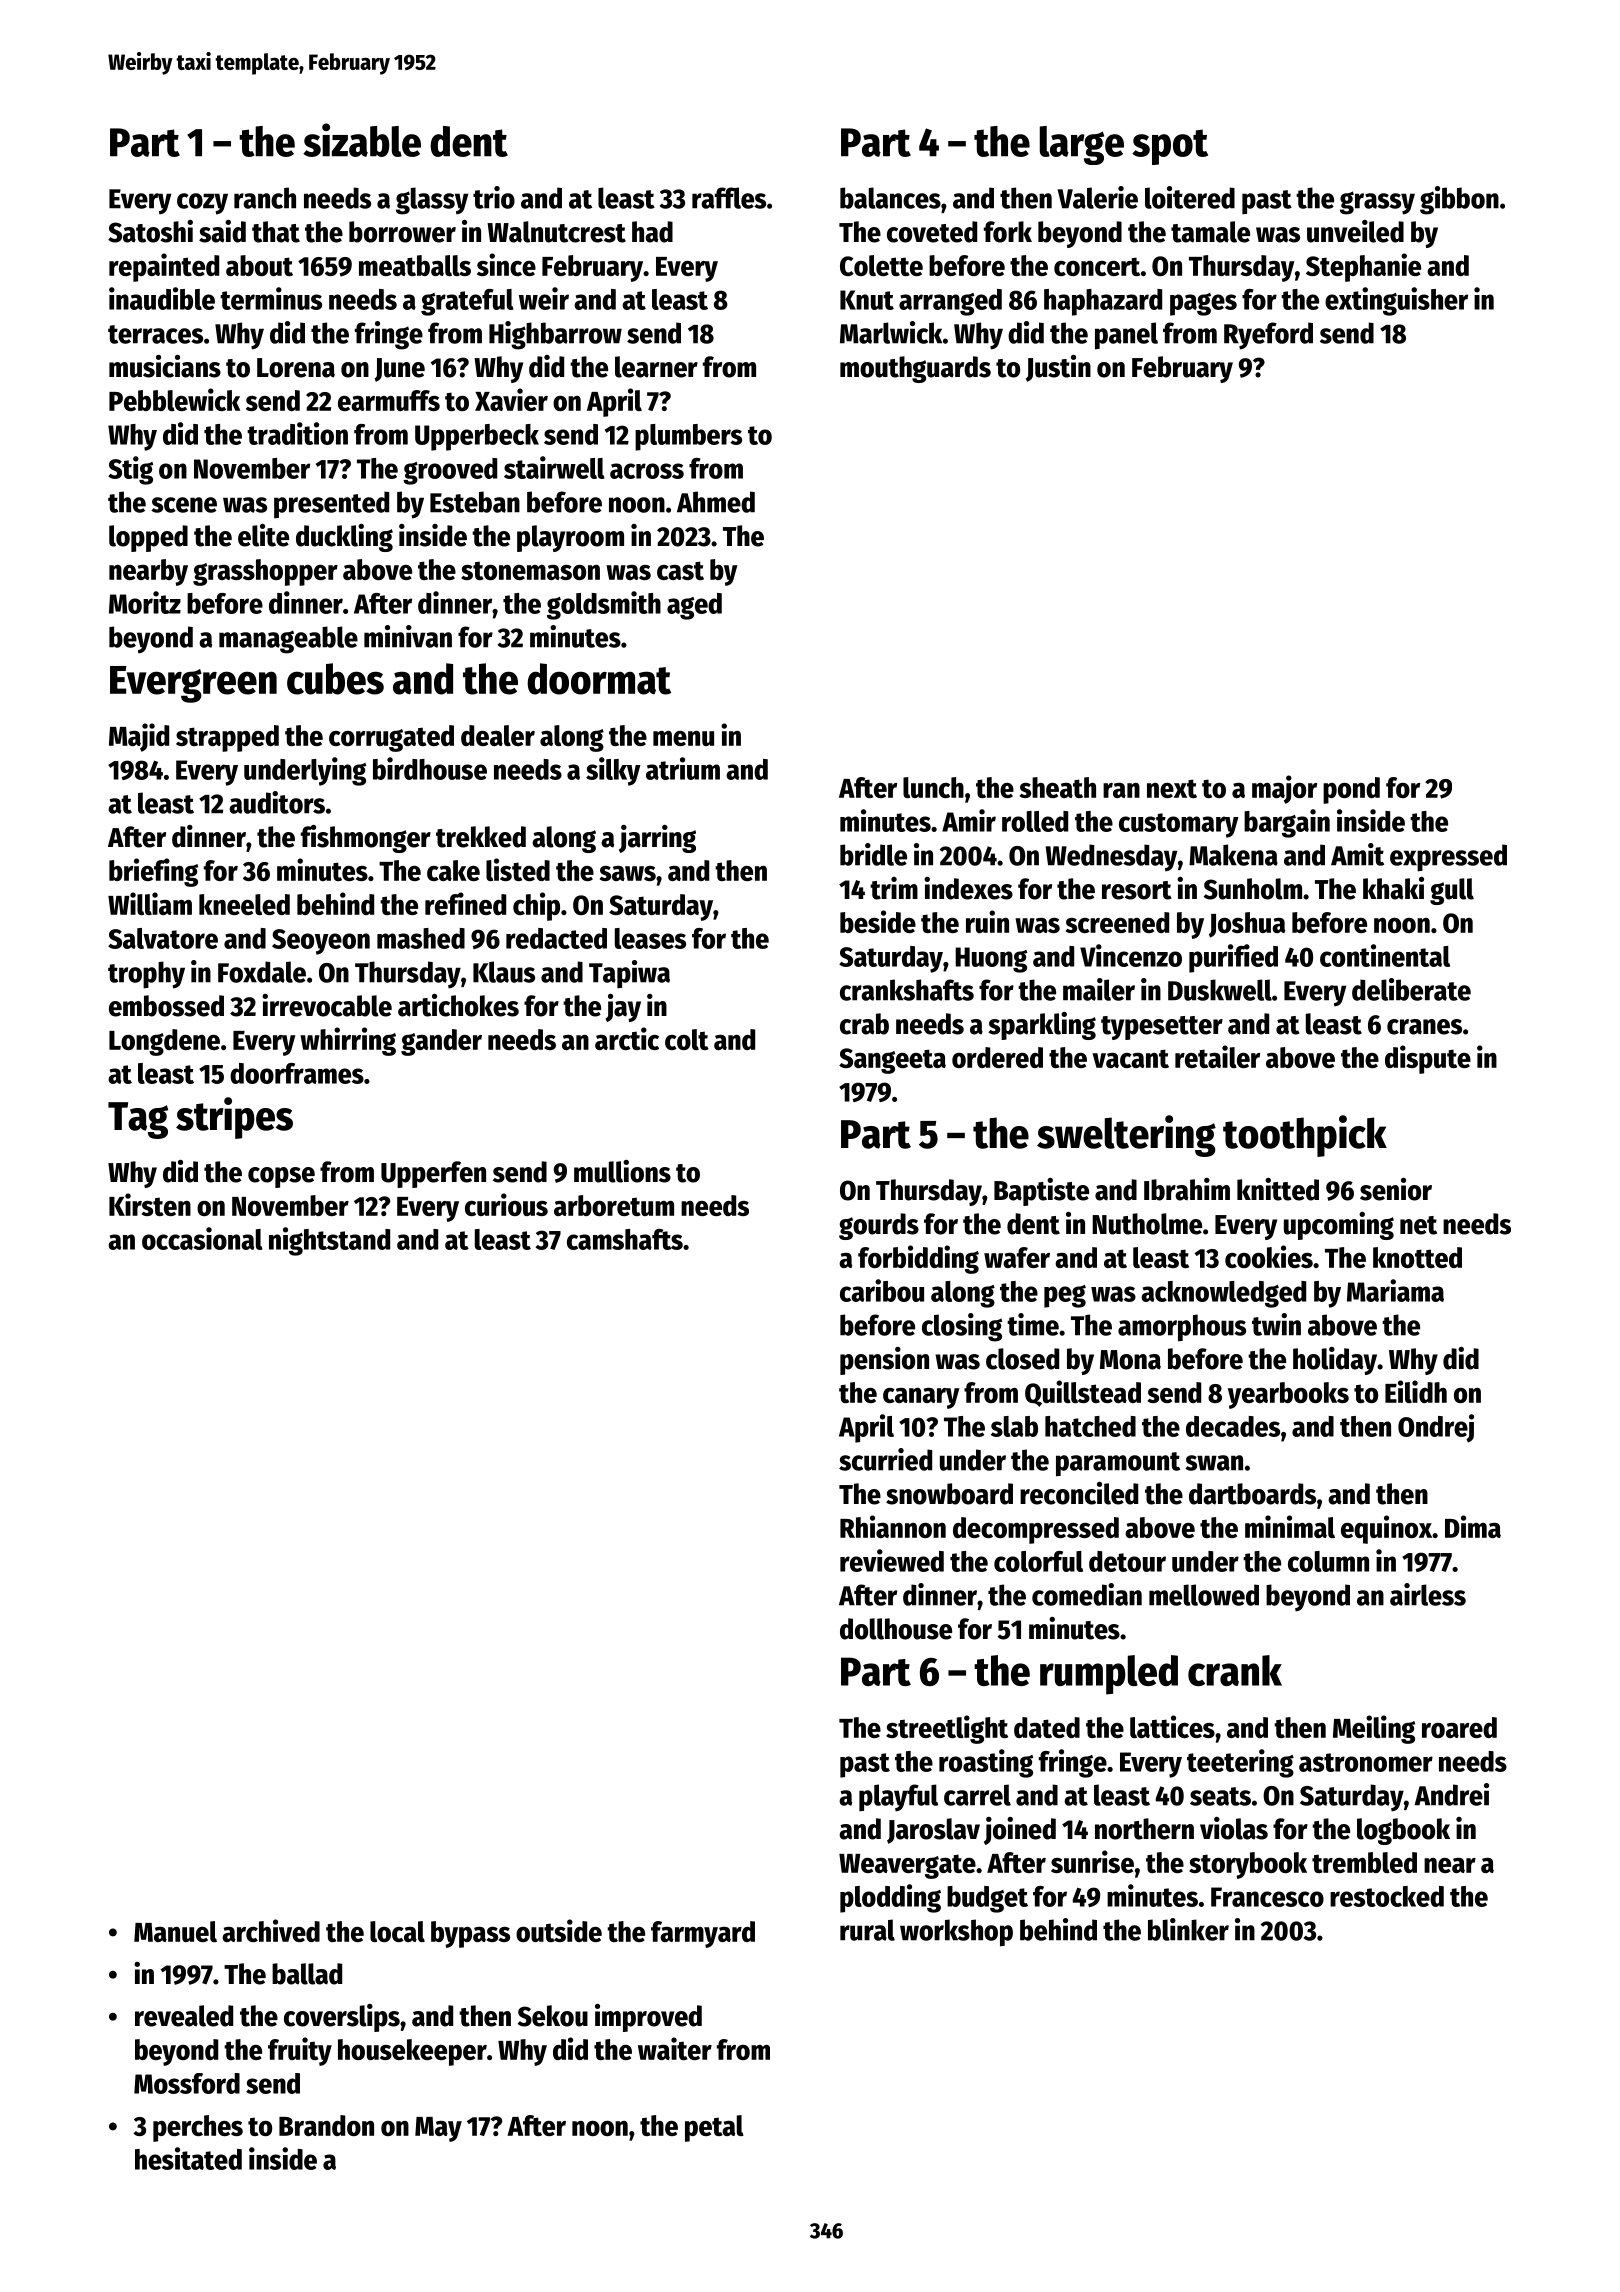 This screenshot has height=2292, width=1620. I want to click on net, so click(1418, 1225).
